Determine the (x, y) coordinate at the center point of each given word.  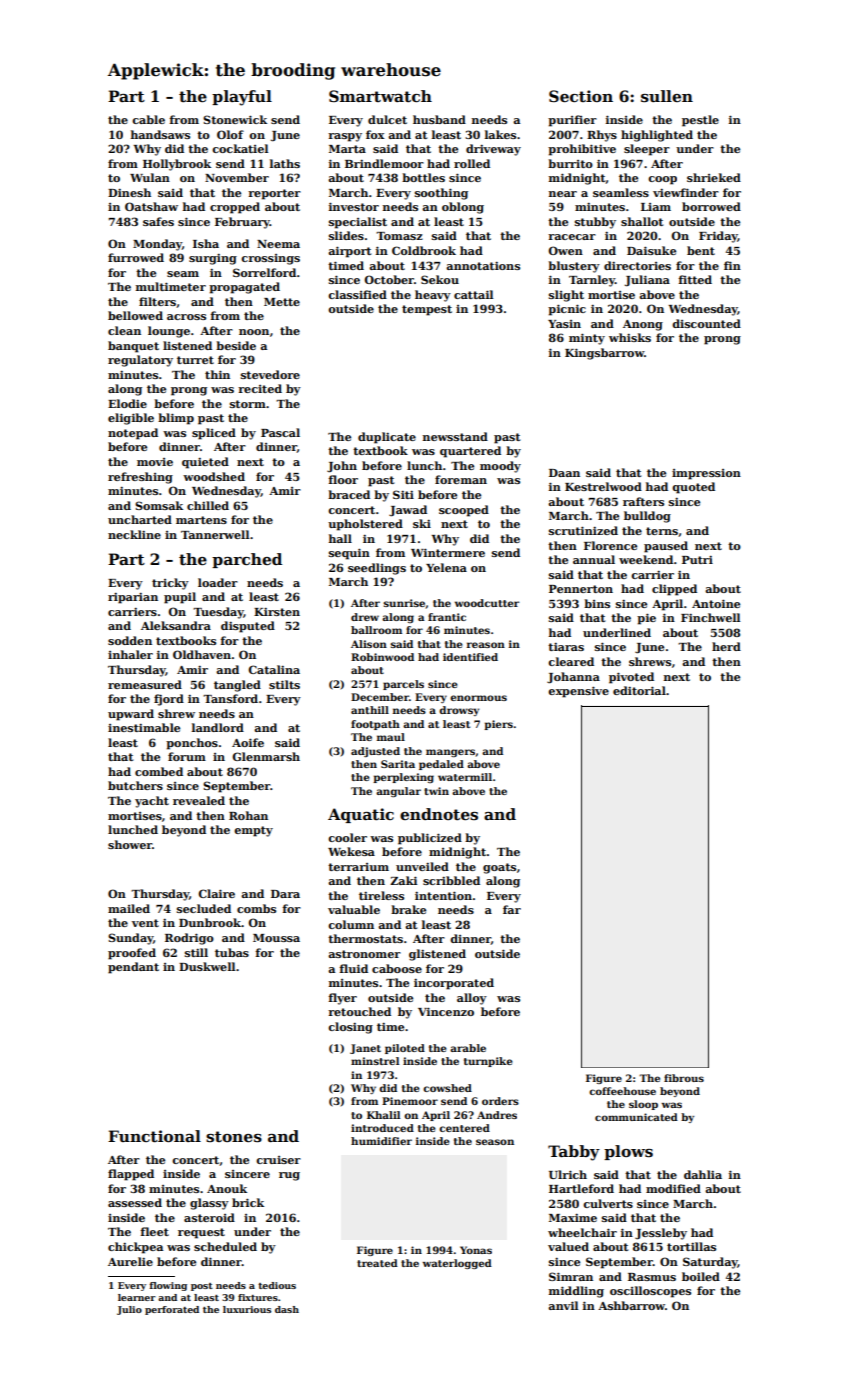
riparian (133, 598)
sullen (667, 96)
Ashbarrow (631, 1305)
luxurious (247, 1309)
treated (377, 1263)
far (512, 909)
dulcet (387, 119)
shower (130, 844)
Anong (643, 325)
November (237, 177)
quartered (470, 452)
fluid (353, 968)
